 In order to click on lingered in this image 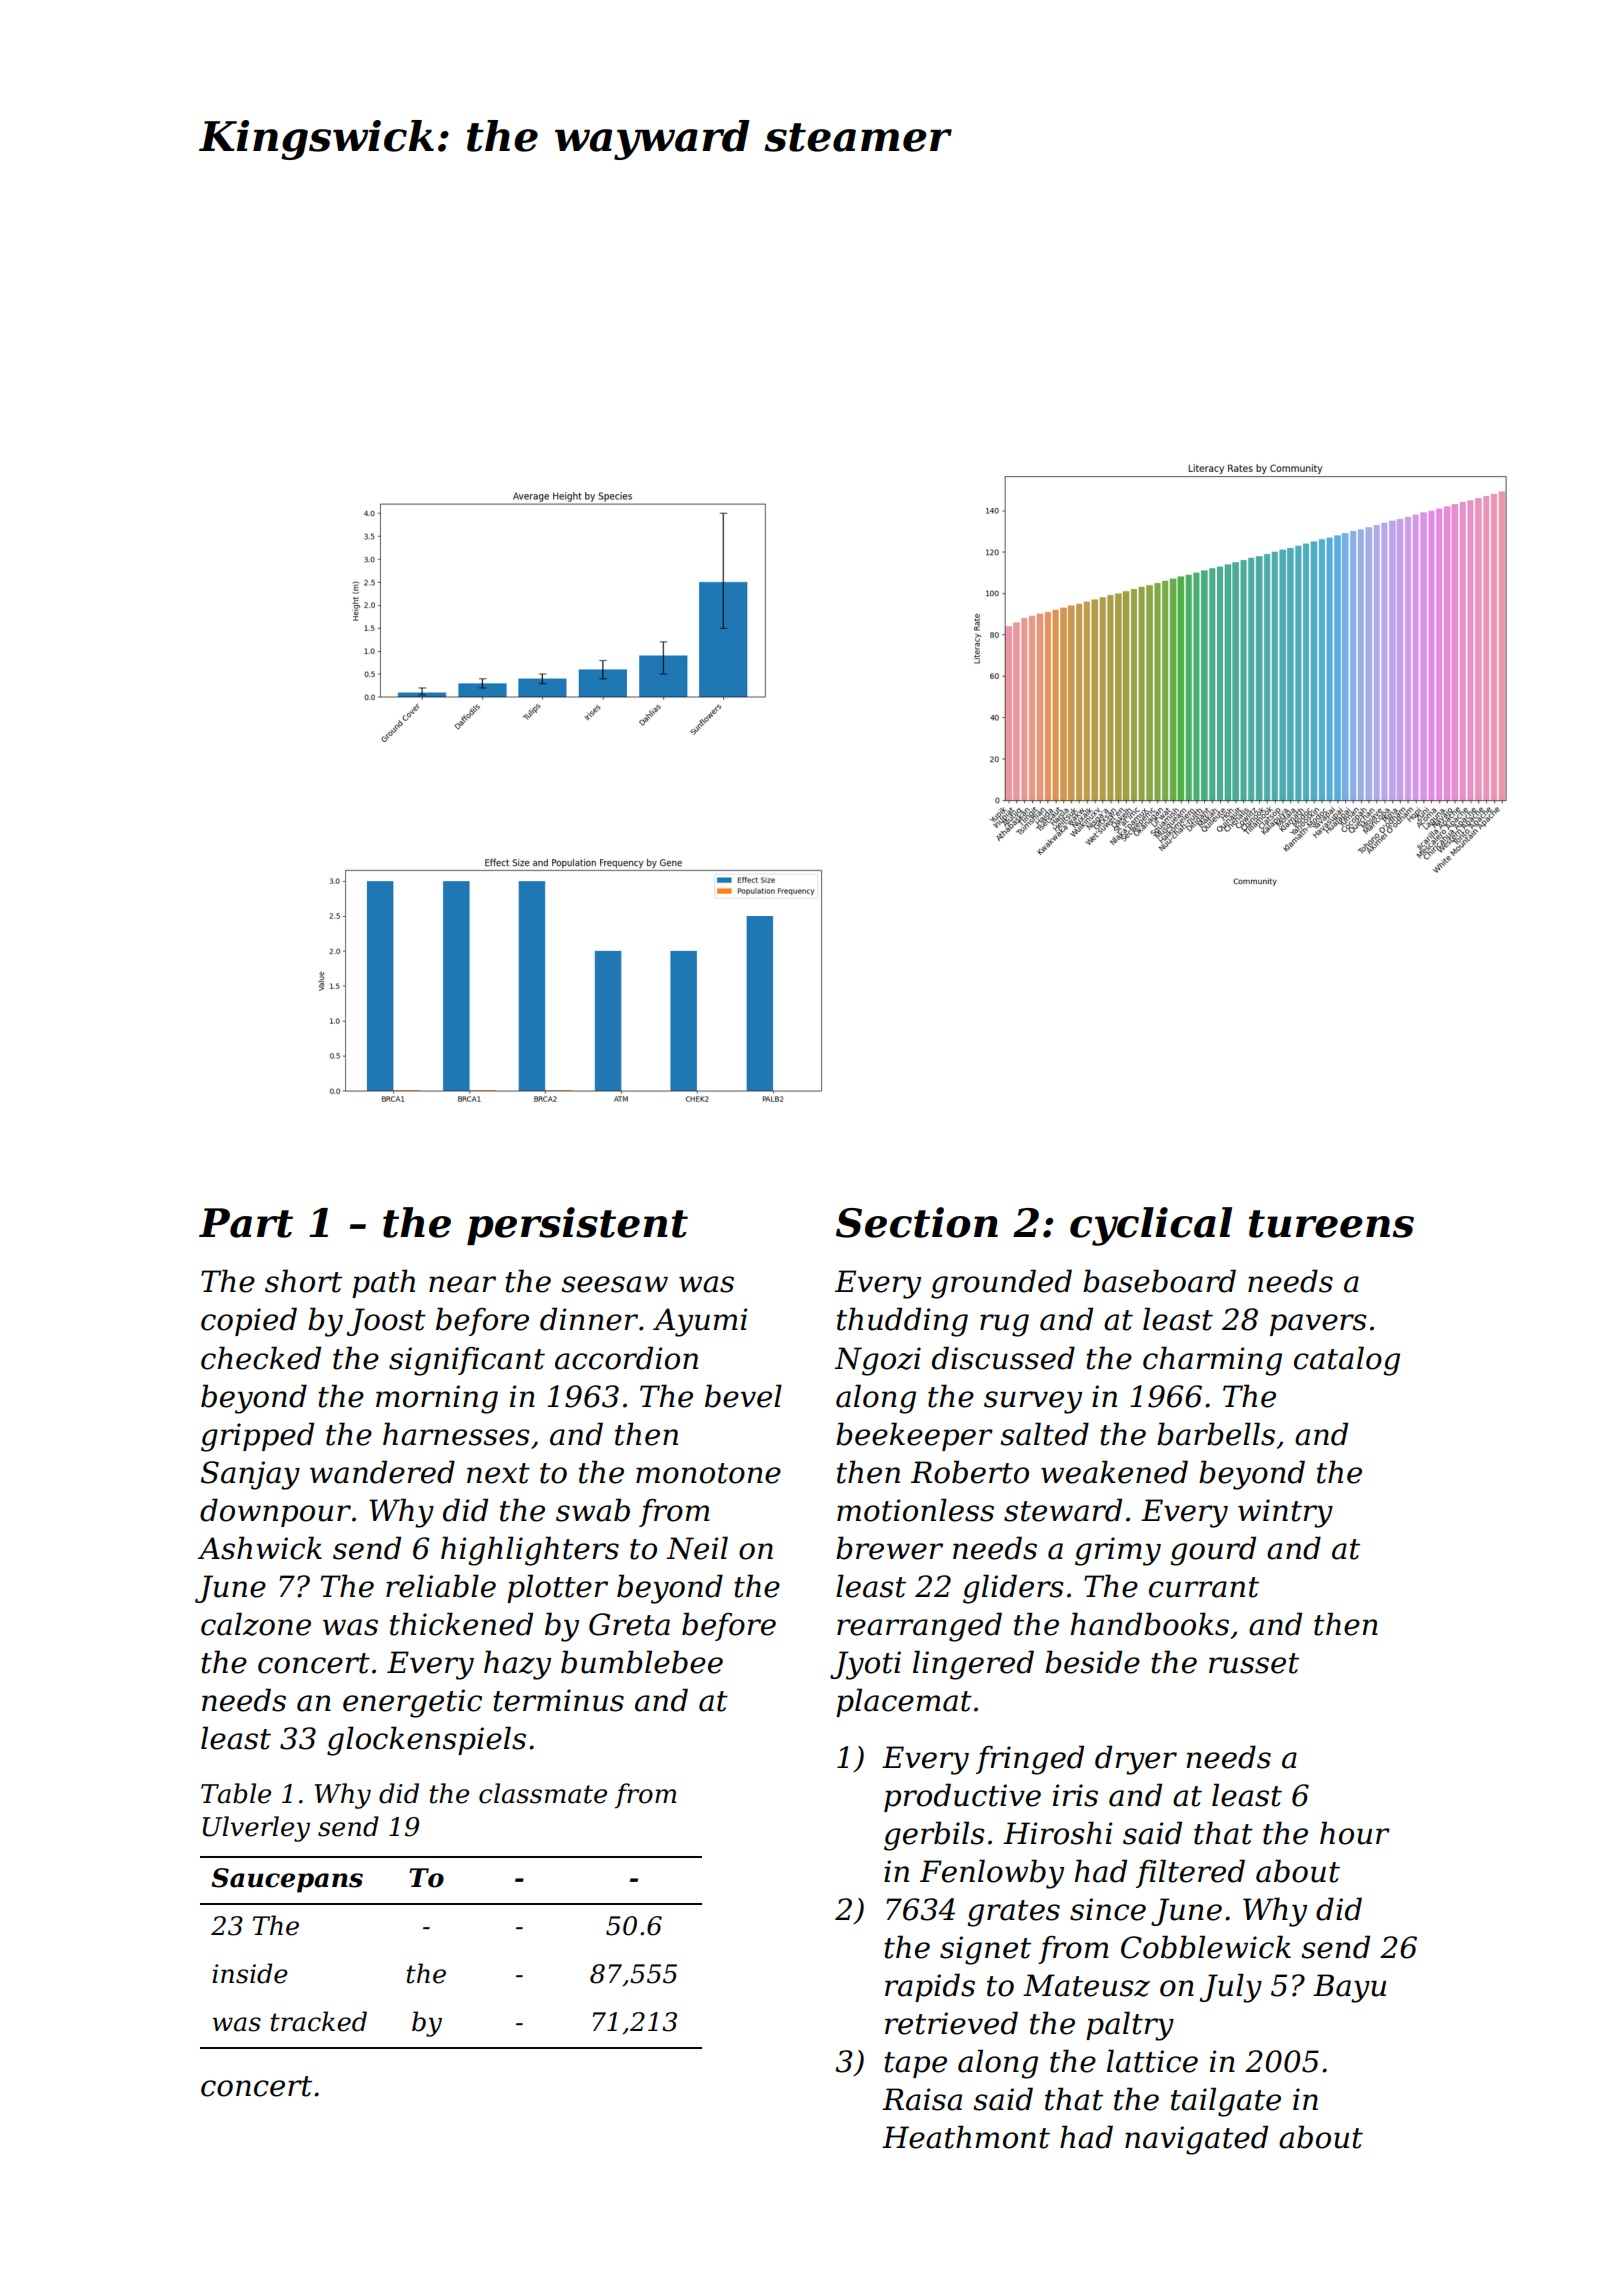, I will do `click(973, 1665)`.
